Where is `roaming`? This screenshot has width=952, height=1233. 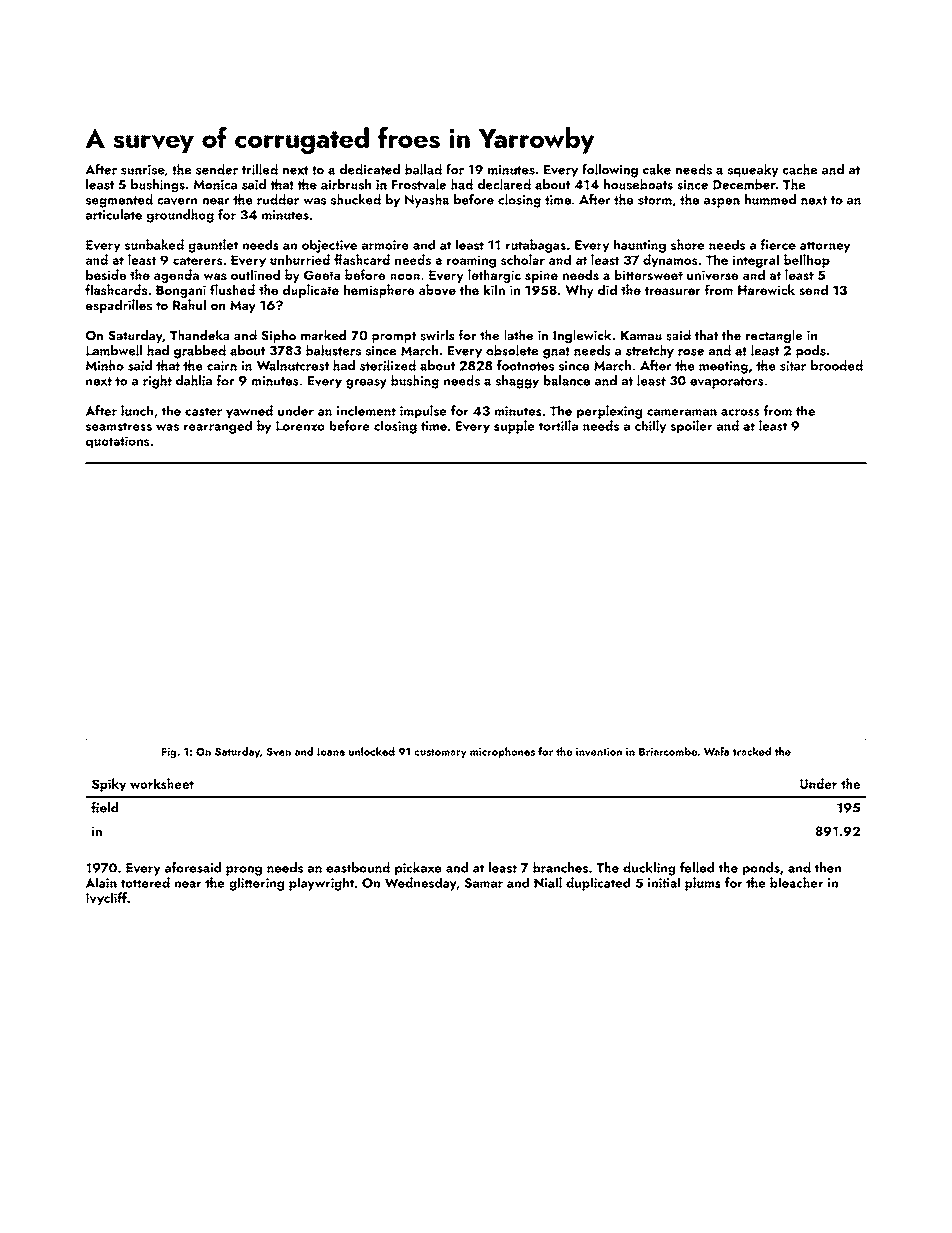
roaming is located at coordinates (471, 261).
